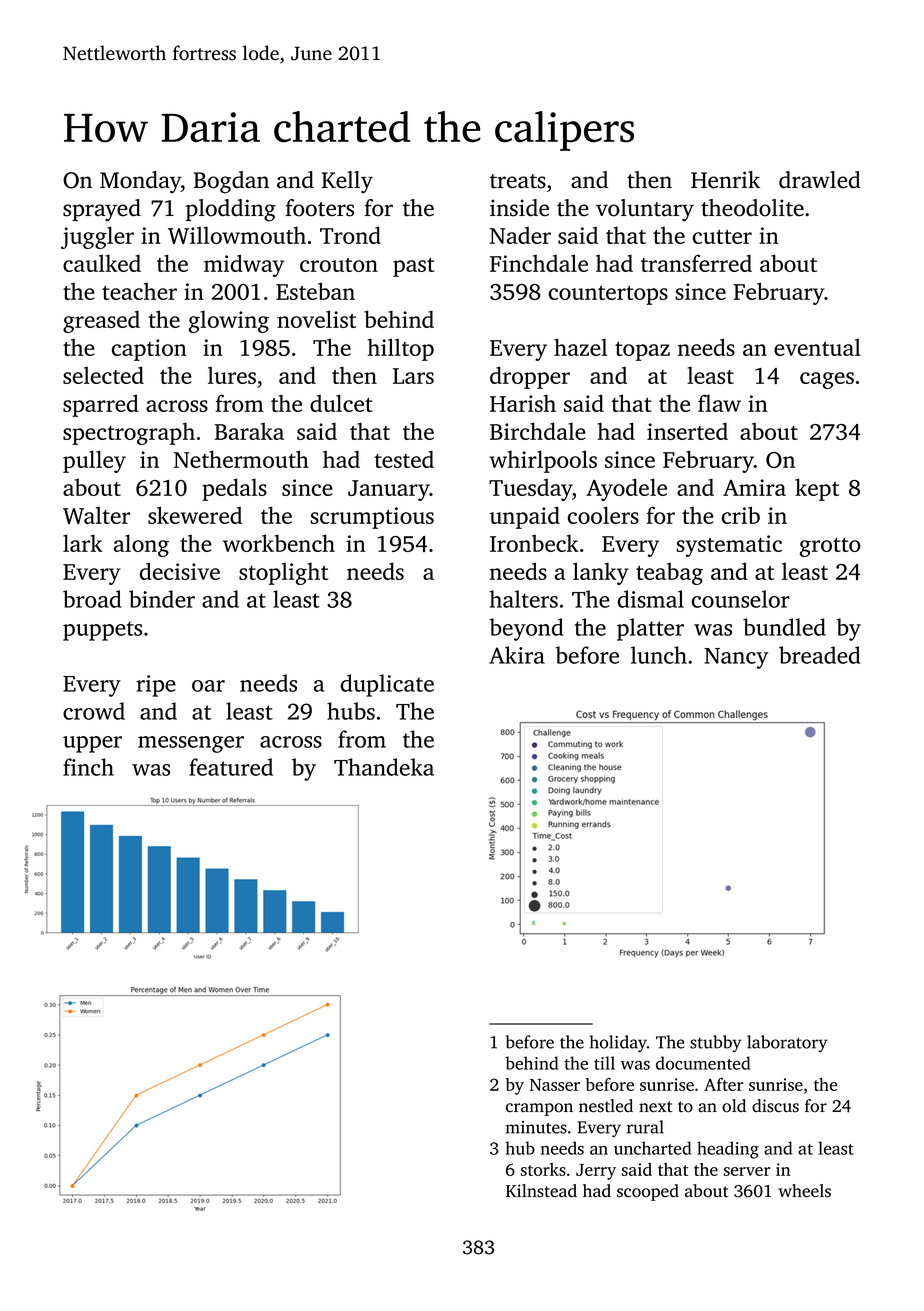 The image size is (924, 1311). I want to click on treats, so click(518, 181).
